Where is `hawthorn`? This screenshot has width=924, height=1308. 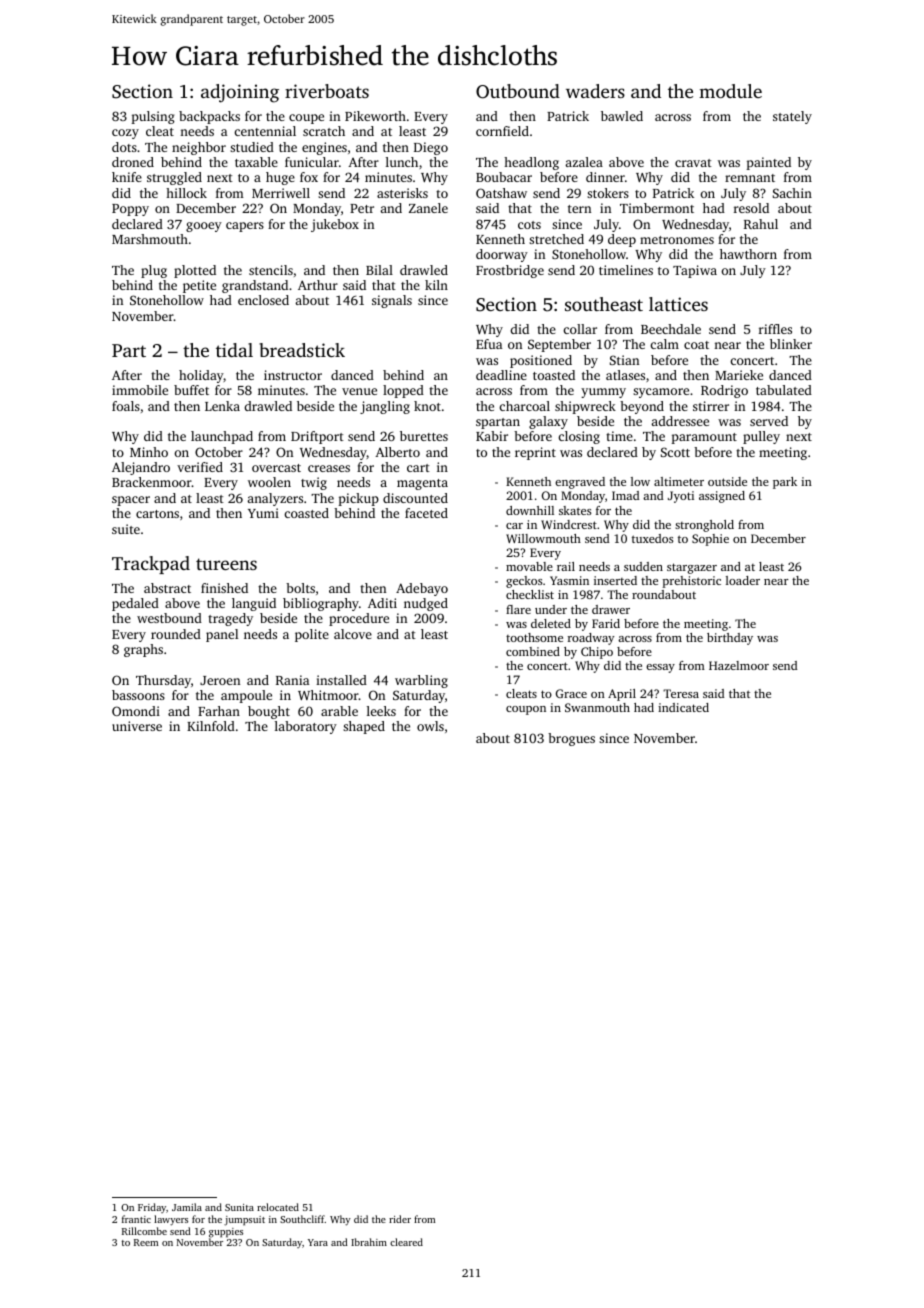 hawthorn is located at coordinates (748, 254).
